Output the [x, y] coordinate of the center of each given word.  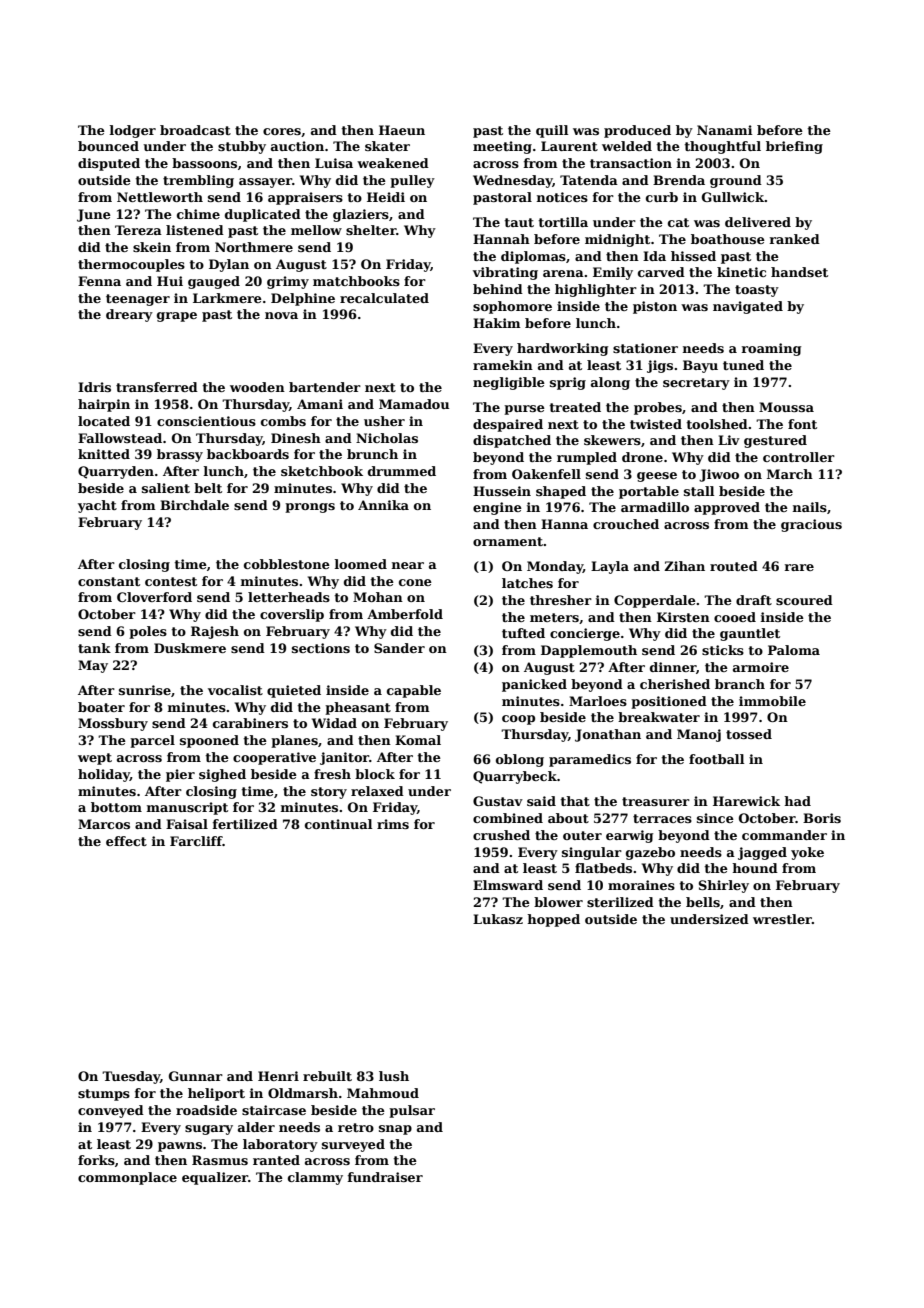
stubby [242, 147]
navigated [748, 307]
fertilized [245, 824]
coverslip [292, 615]
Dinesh [296, 438]
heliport [216, 1094]
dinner [673, 667]
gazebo [650, 853]
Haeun [402, 130]
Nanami [724, 130]
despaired [508, 425]
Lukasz [498, 919]
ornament [508, 541]
